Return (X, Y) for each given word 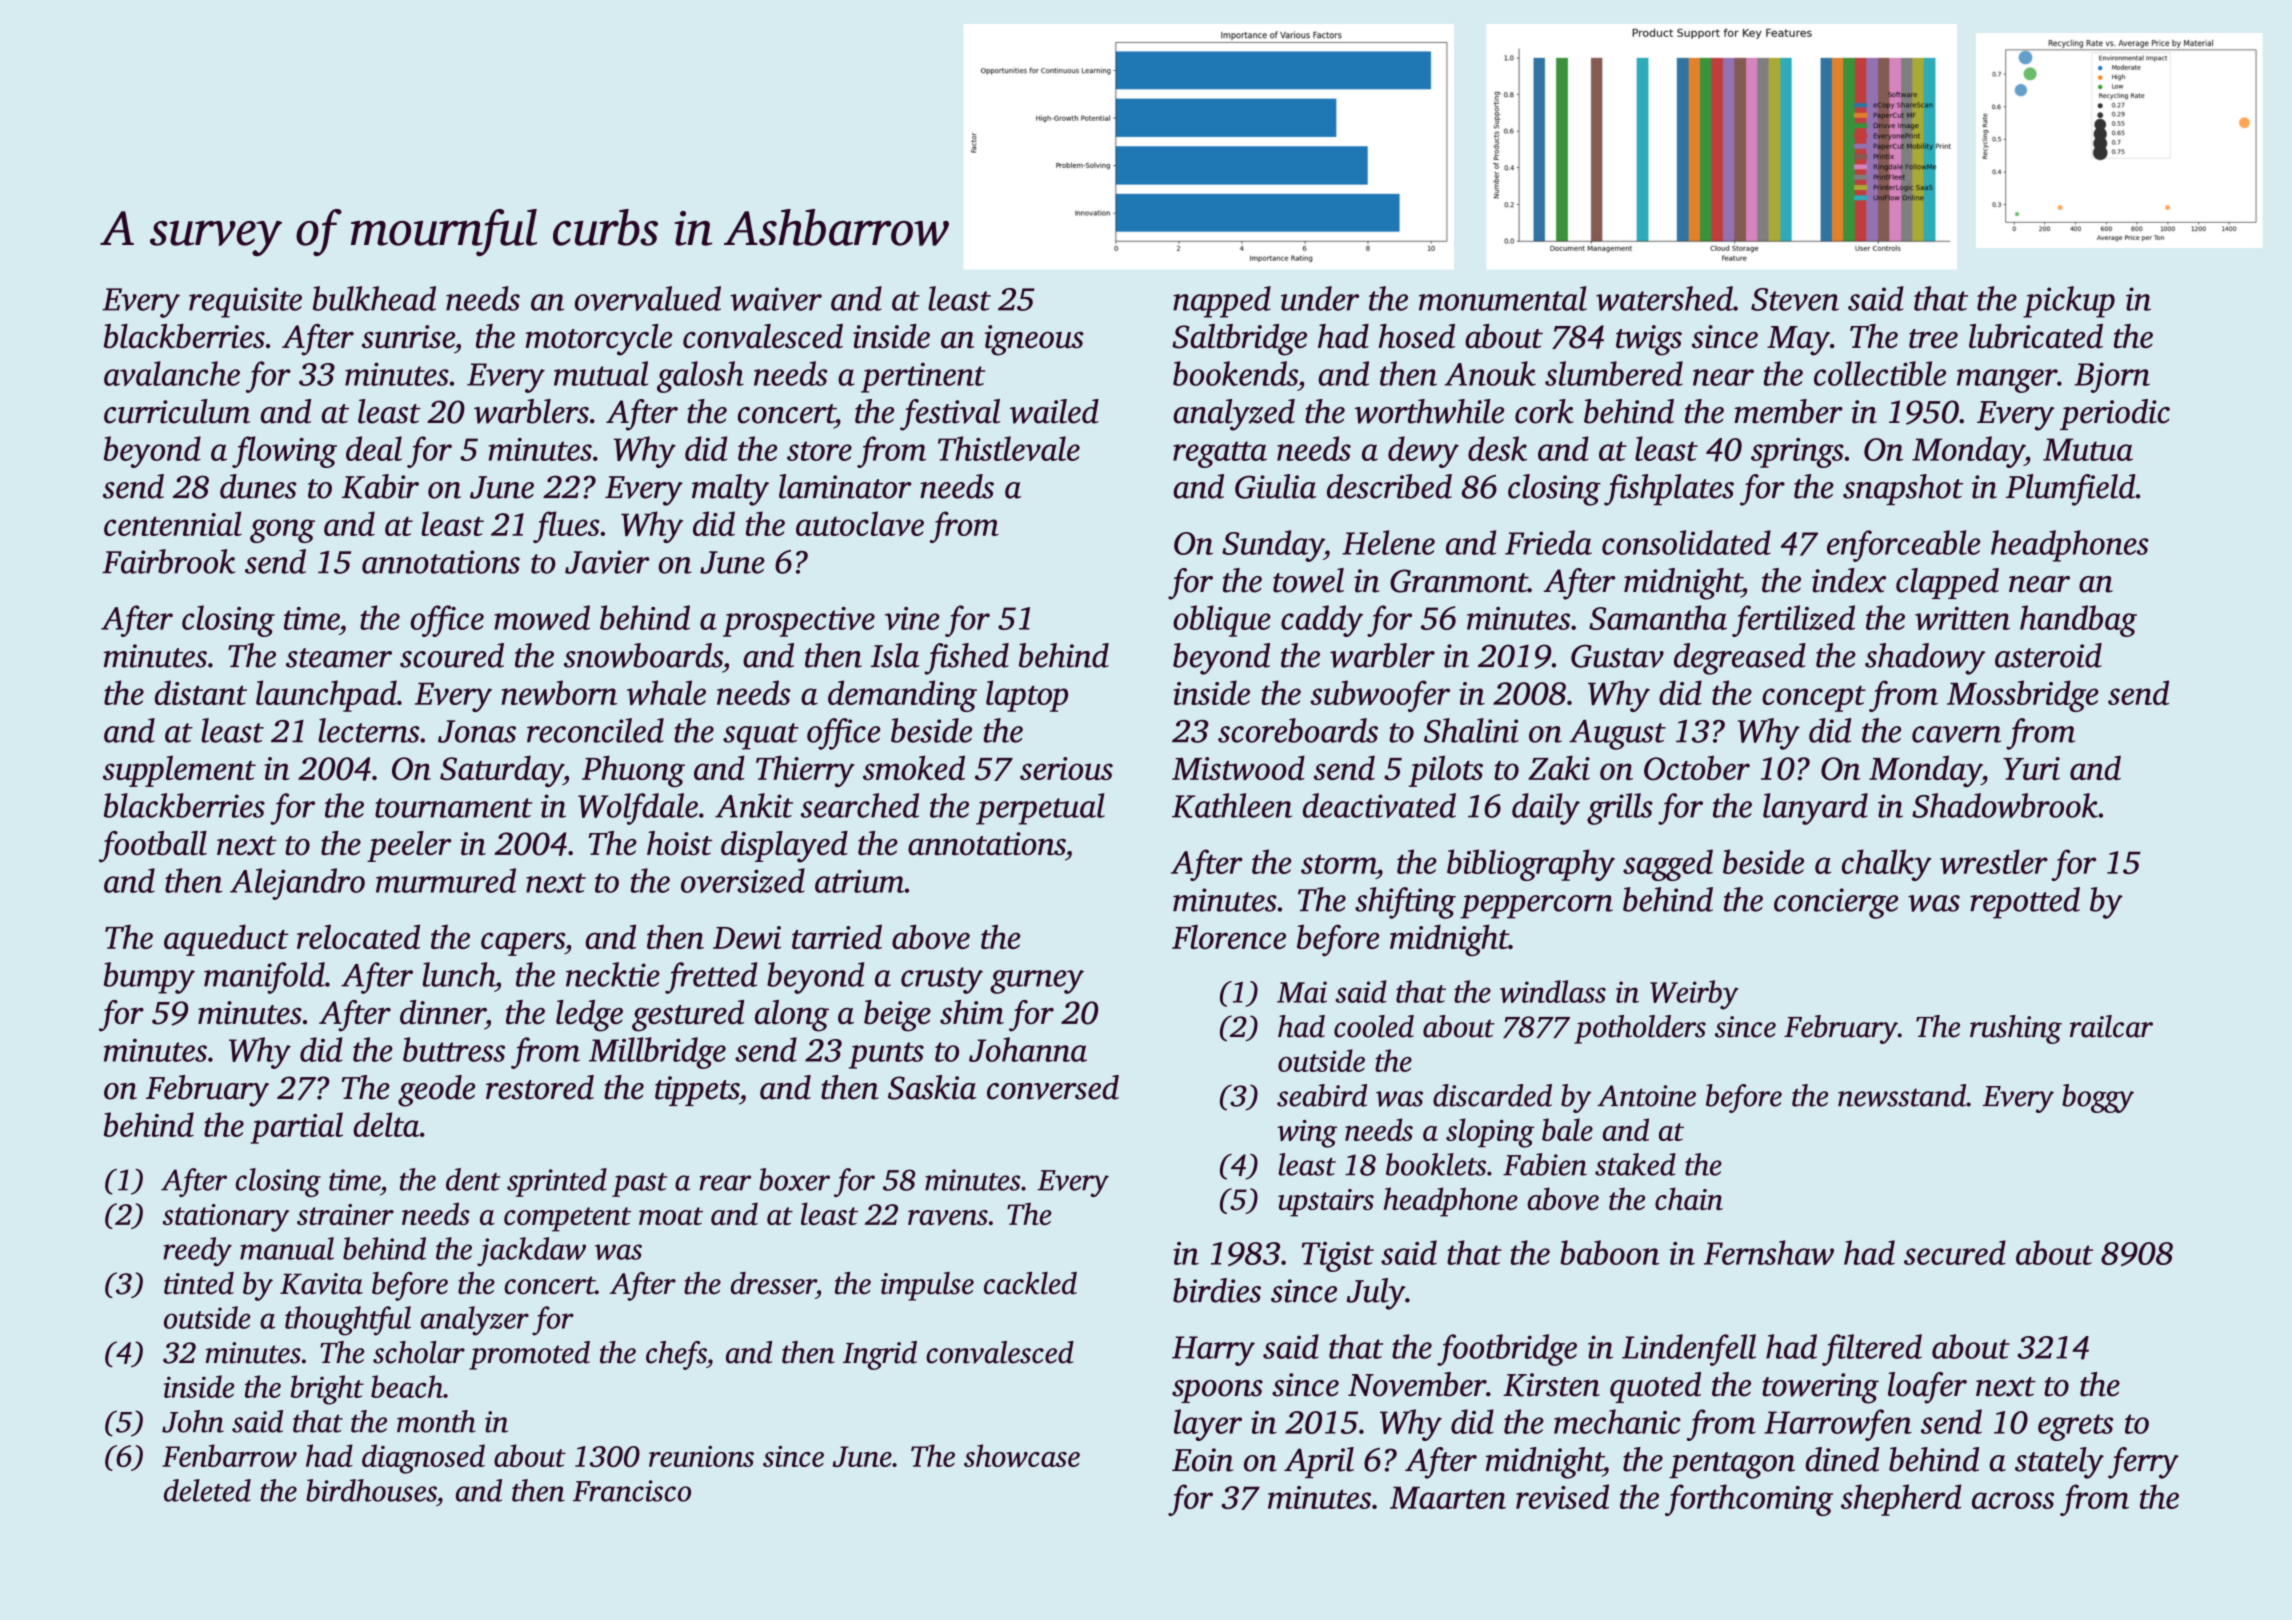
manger (2007, 381)
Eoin (1202, 1460)
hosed (1416, 336)
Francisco (632, 1491)
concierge (1836, 903)
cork (1544, 411)
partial (296, 1128)
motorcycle (598, 340)
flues (566, 527)
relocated (358, 936)
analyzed (1234, 415)
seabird (1322, 1095)
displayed (784, 847)
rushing (2016, 1029)
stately (2059, 1463)
